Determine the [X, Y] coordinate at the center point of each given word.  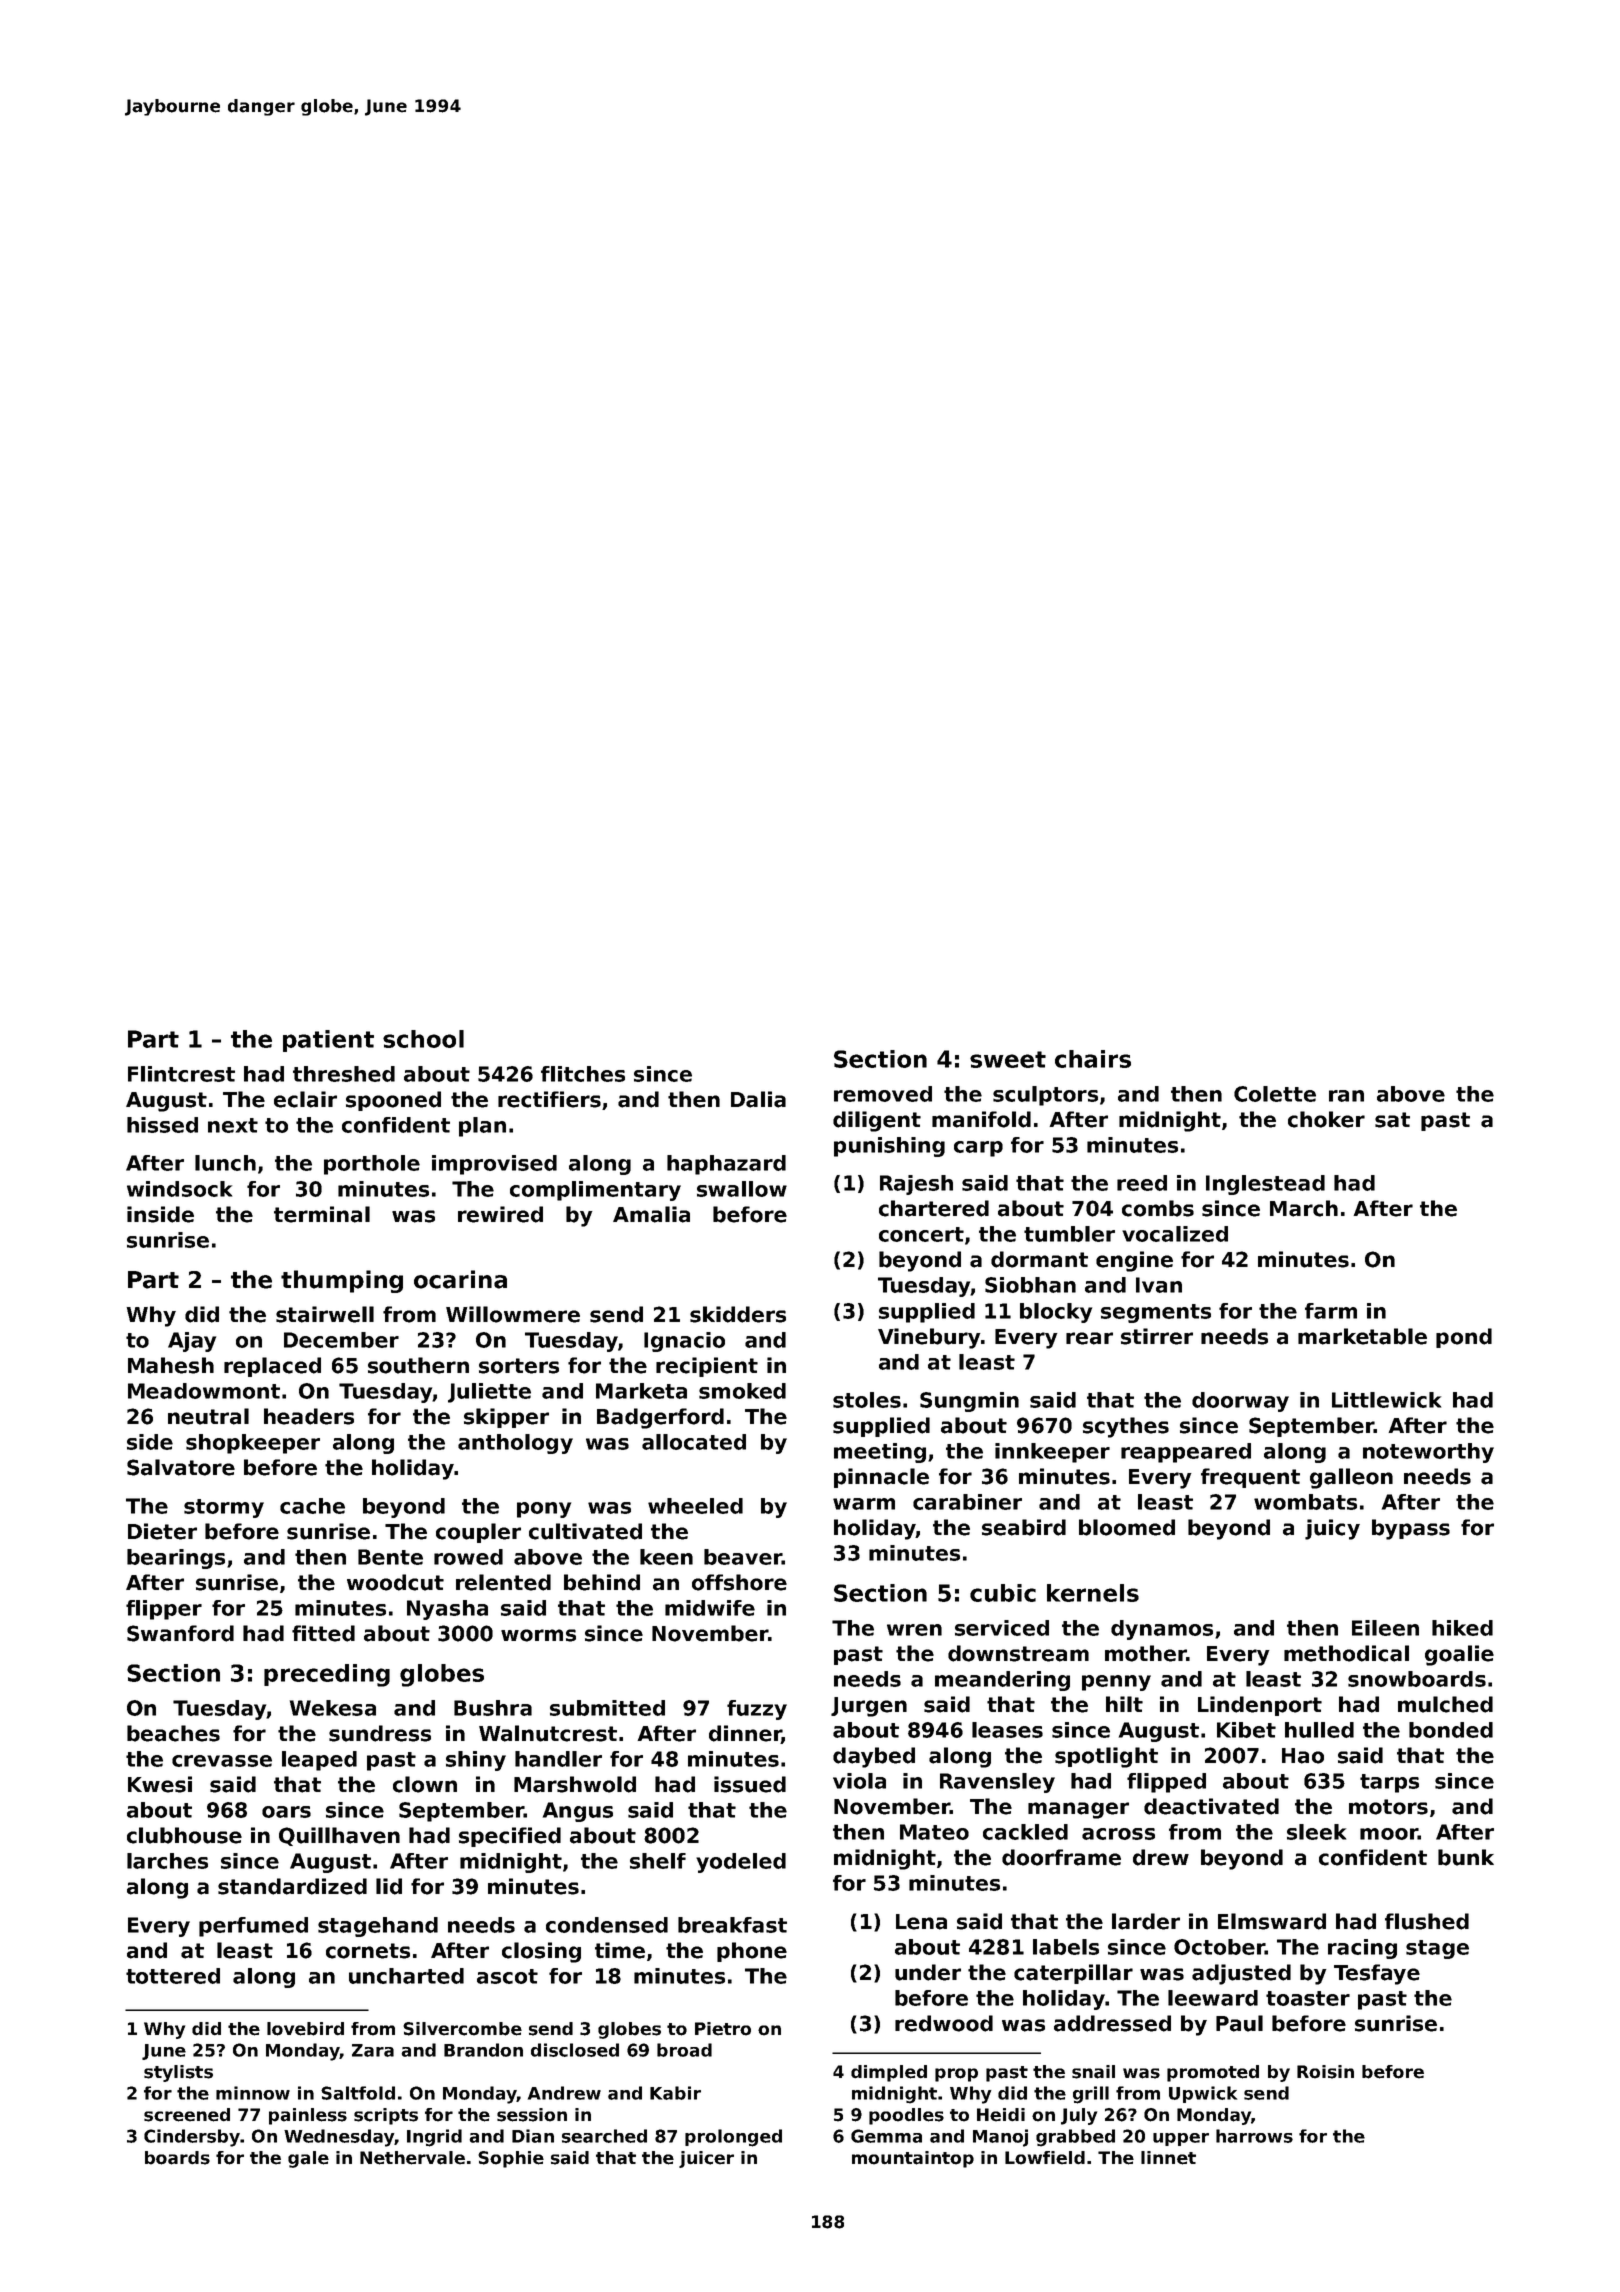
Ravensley [997, 1783]
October [1219, 1947]
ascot [507, 1976]
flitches [583, 1074]
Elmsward [1272, 1921]
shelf [658, 1861]
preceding [327, 1675]
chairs [1093, 1059]
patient [328, 1041]
